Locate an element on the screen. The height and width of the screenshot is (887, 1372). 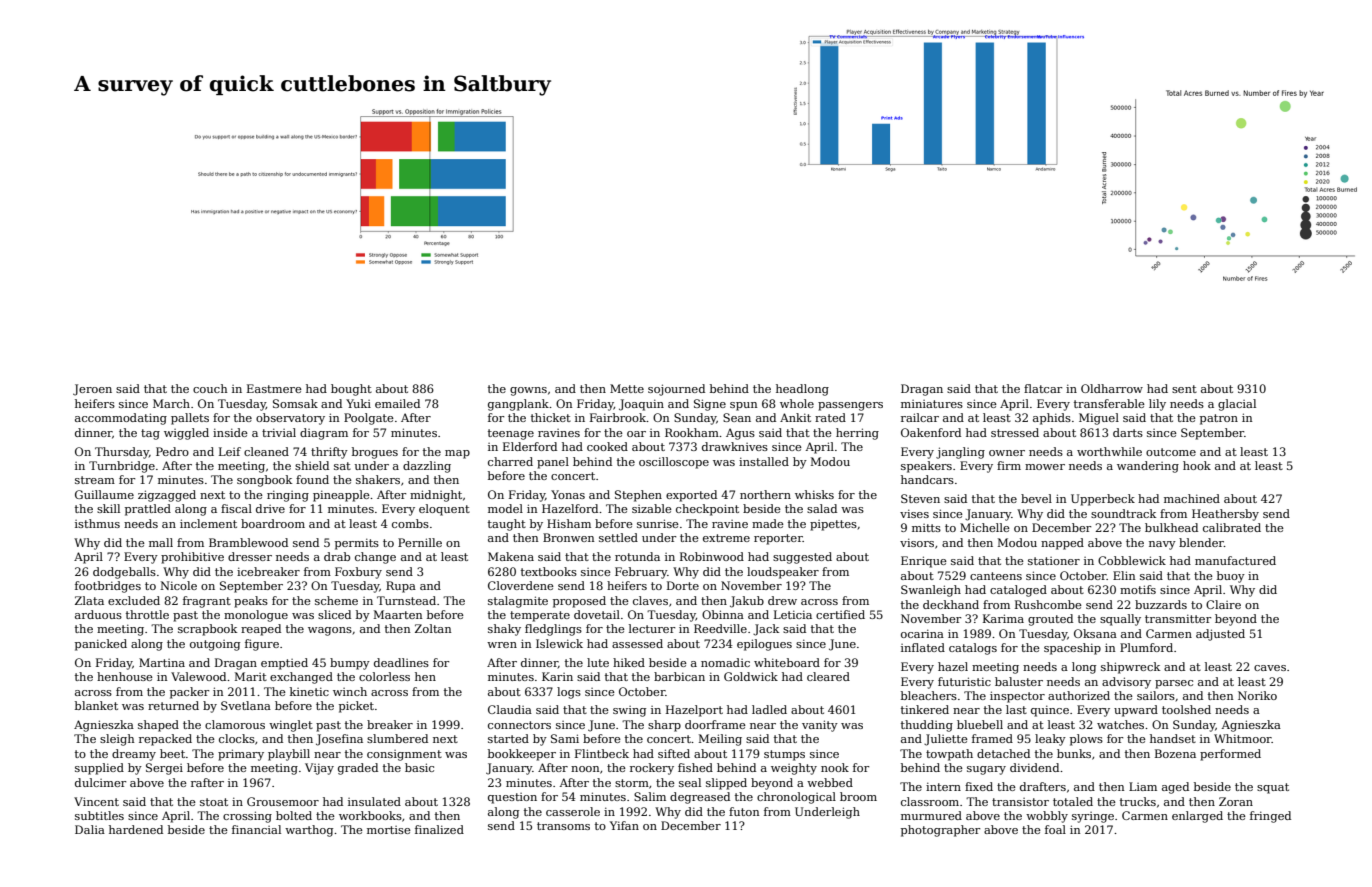
inside is located at coordinates (230, 432).
